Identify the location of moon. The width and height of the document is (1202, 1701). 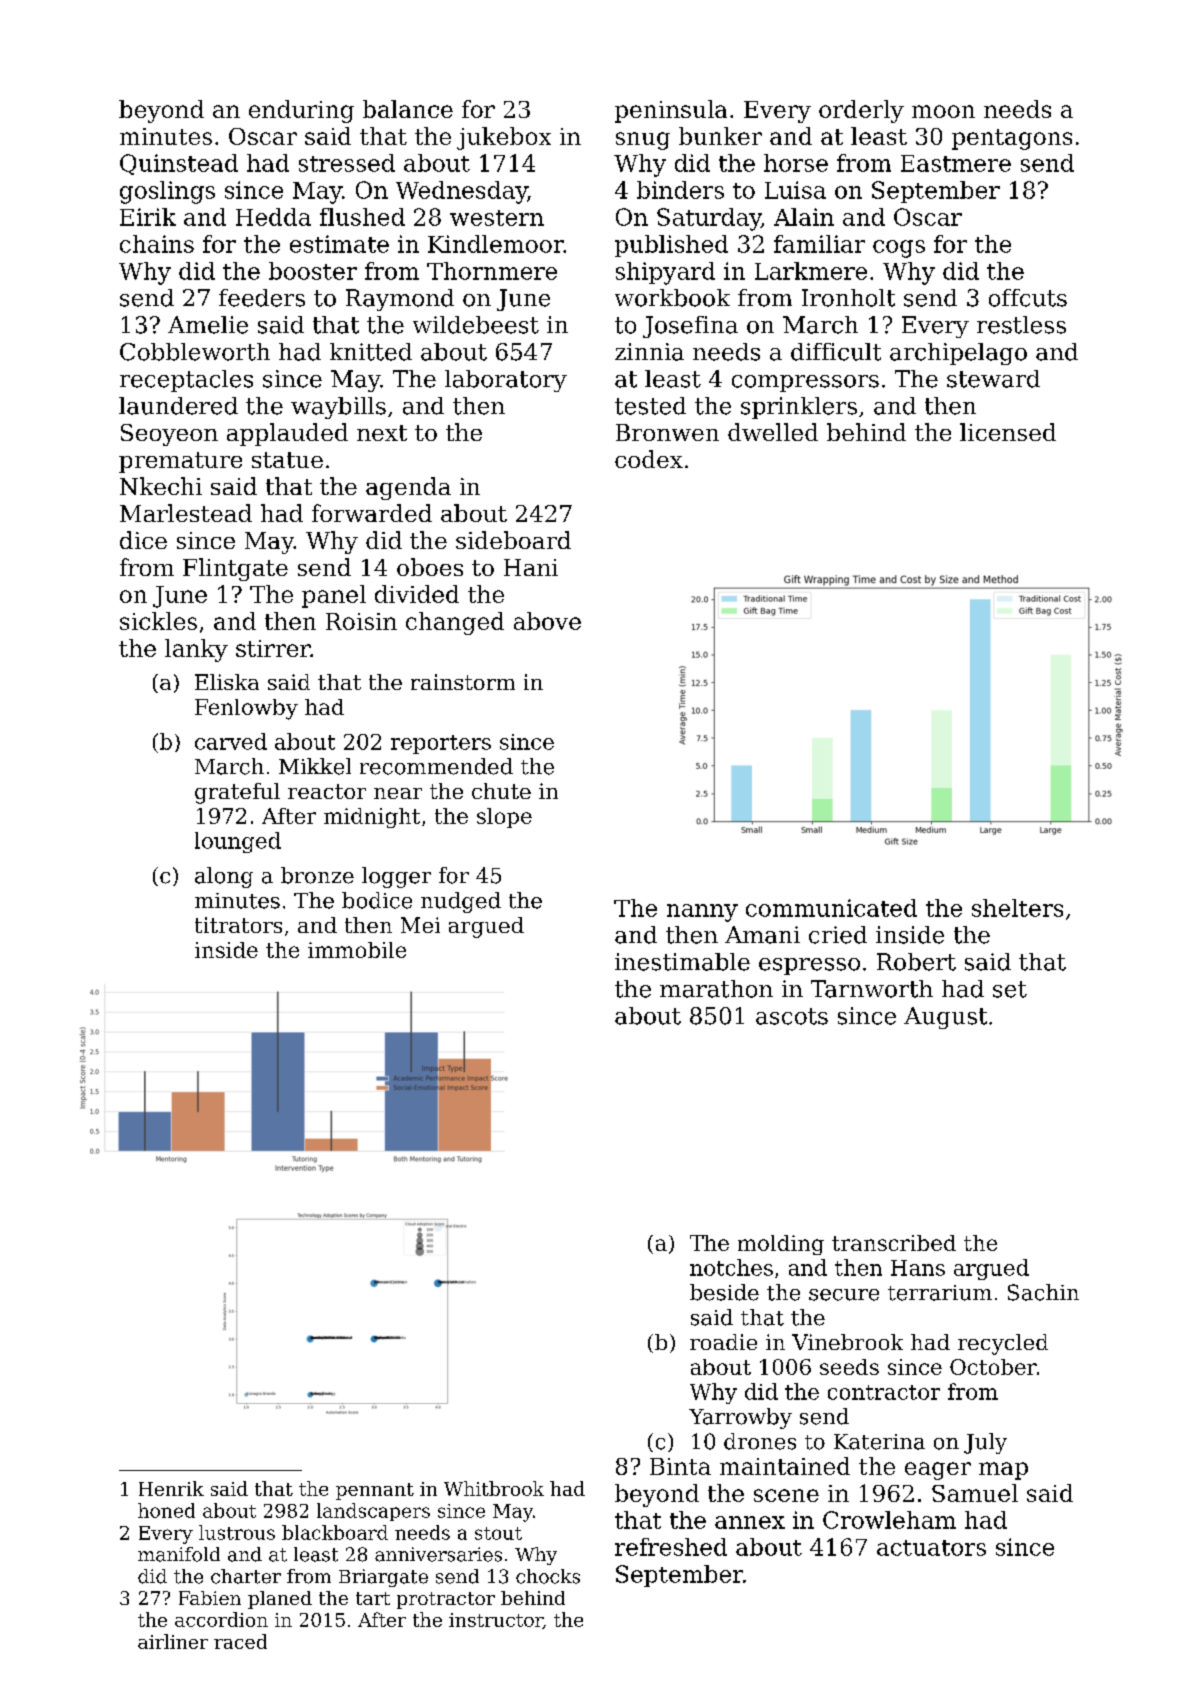
(943, 111).
